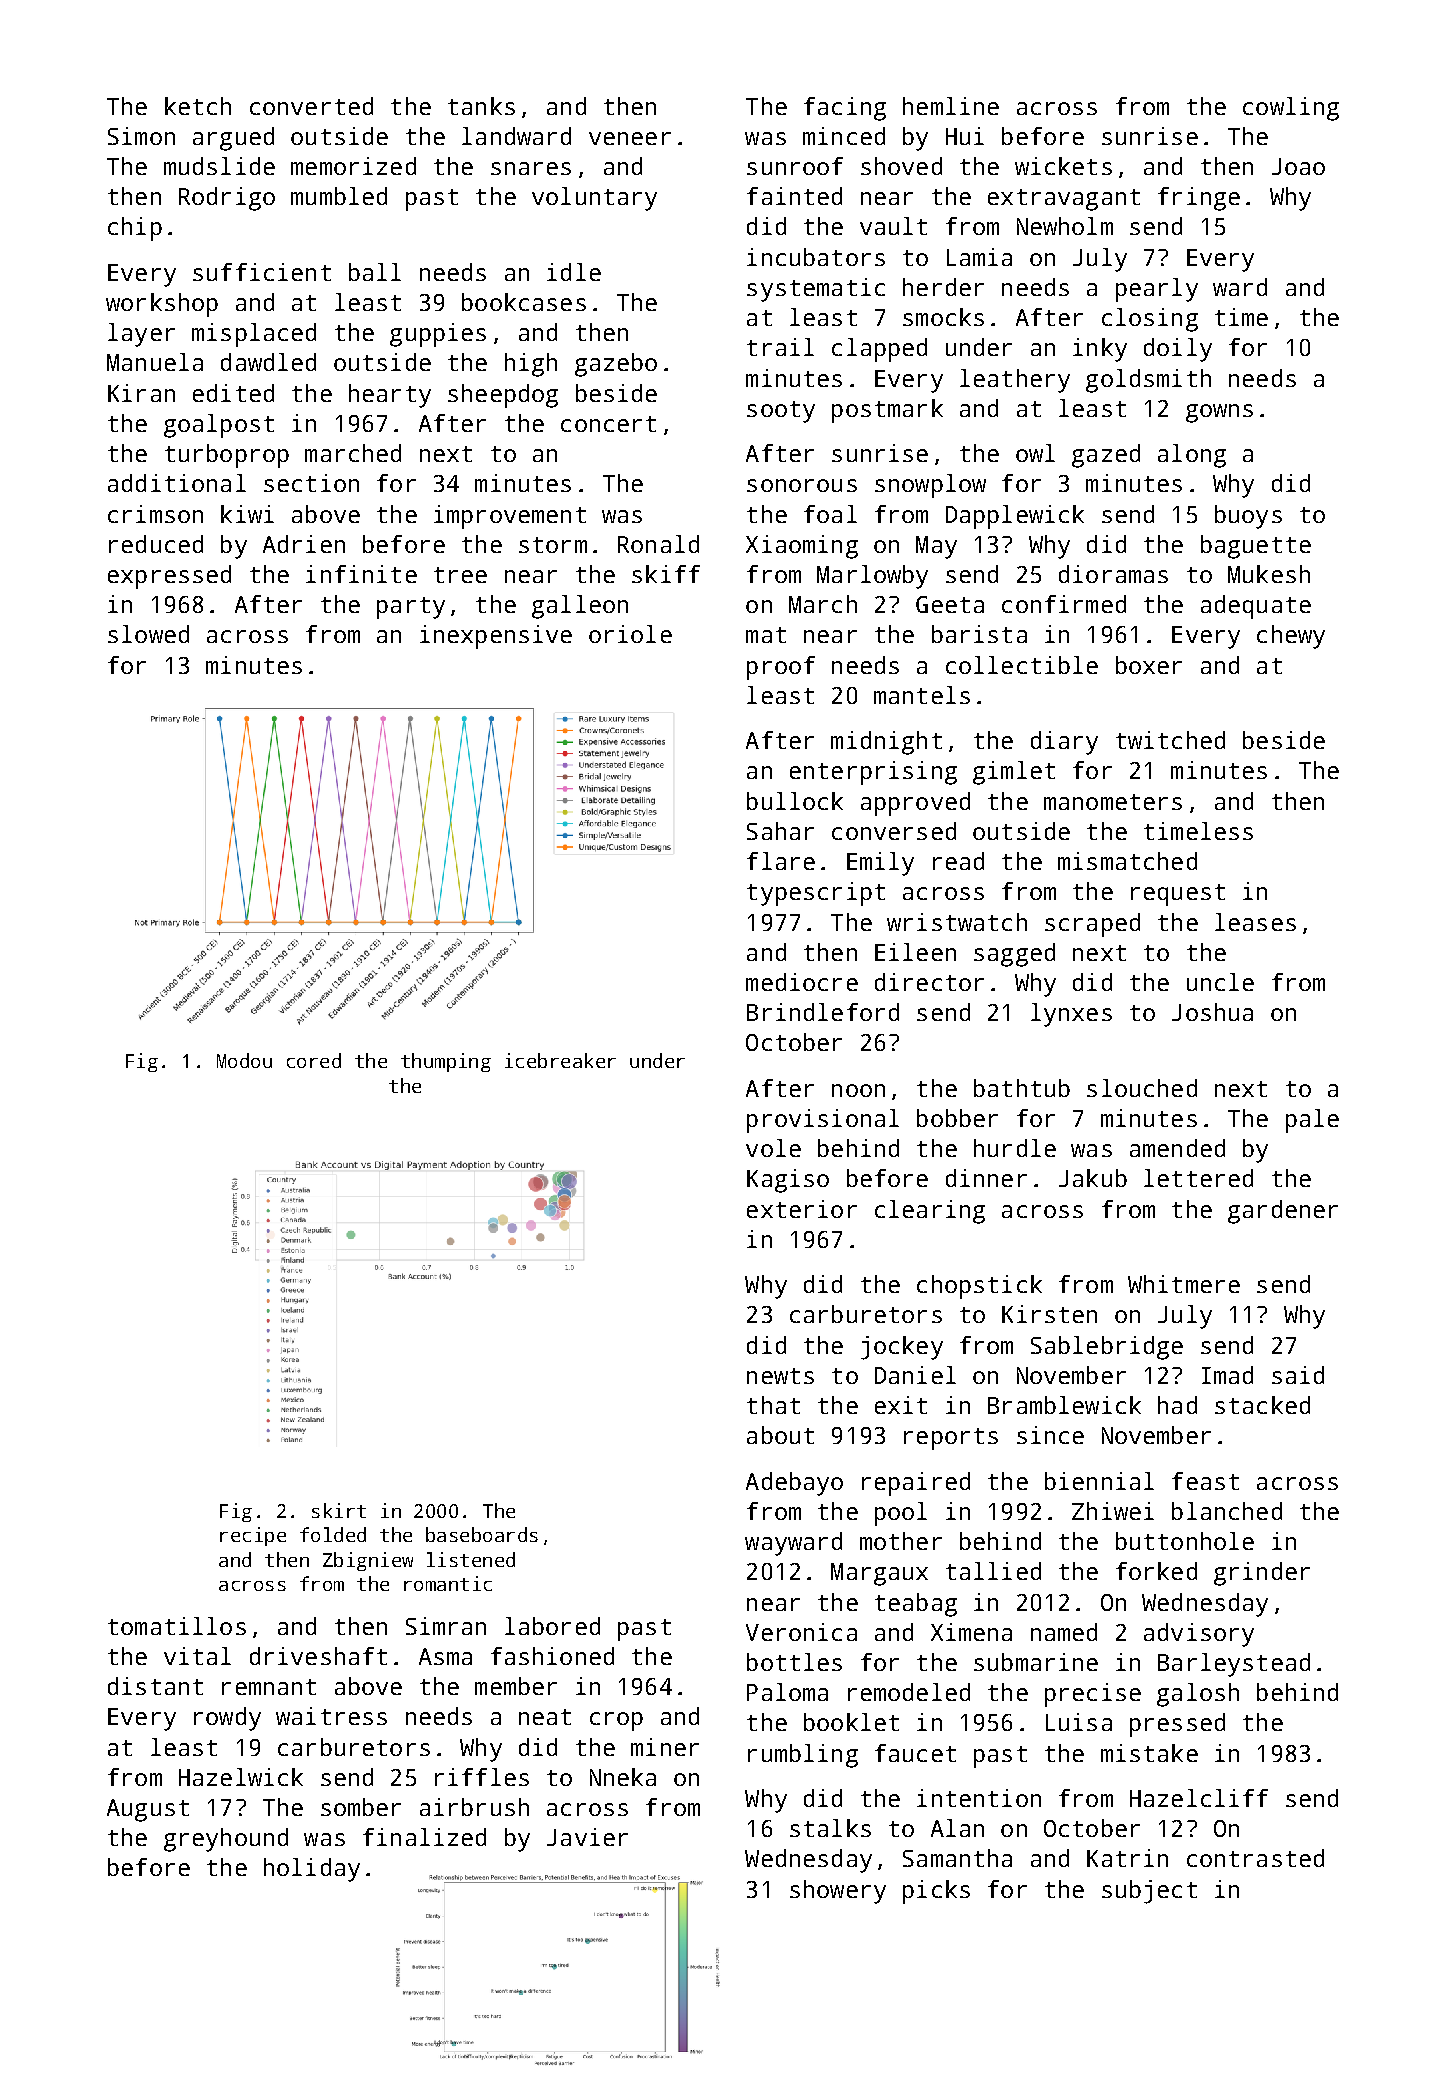  What do you see at coordinates (1291, 109) in the screenshot?
I see `cowling` at bounding box center [1291, 109].
